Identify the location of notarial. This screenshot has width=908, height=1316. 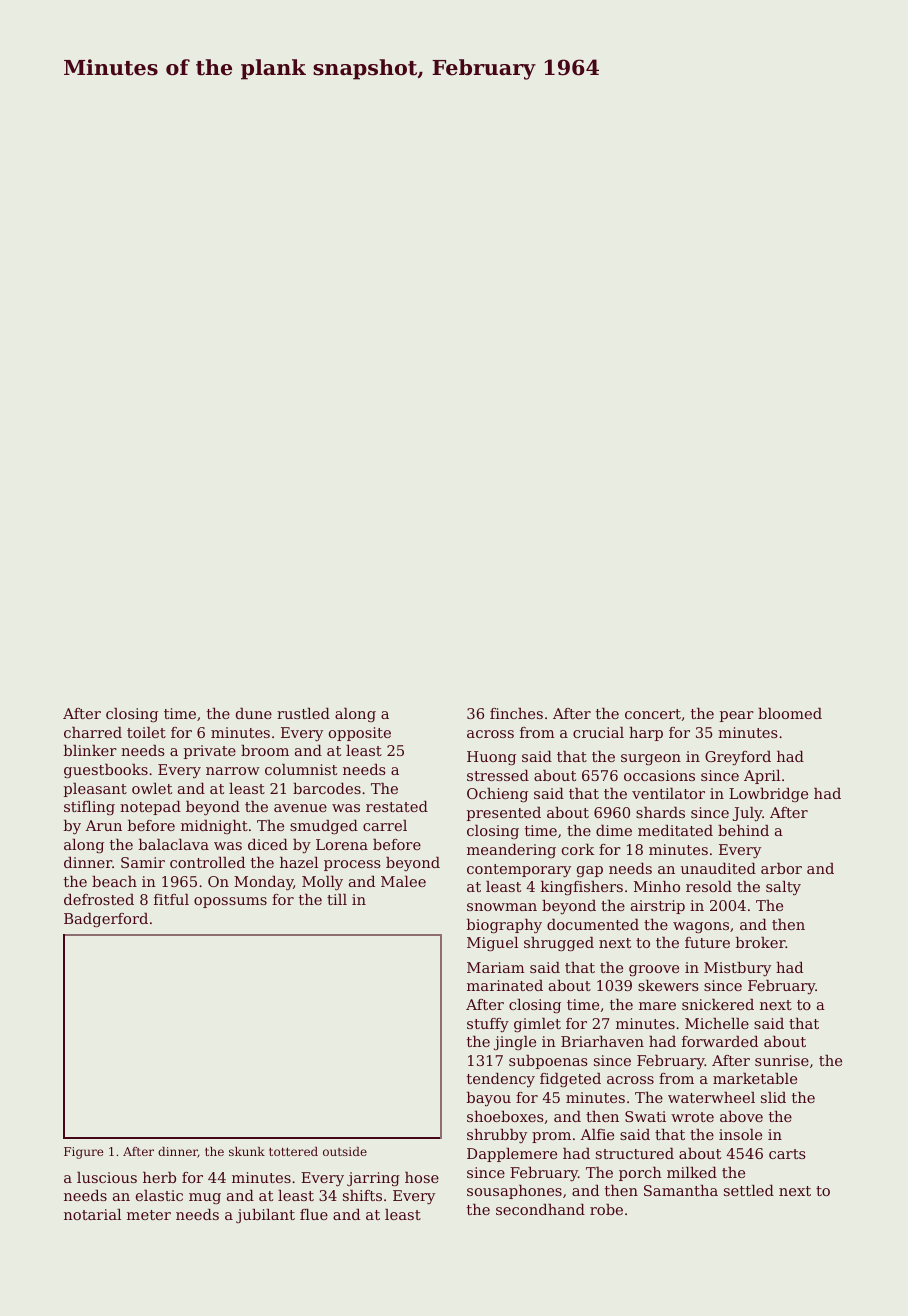
(92, 1214).
